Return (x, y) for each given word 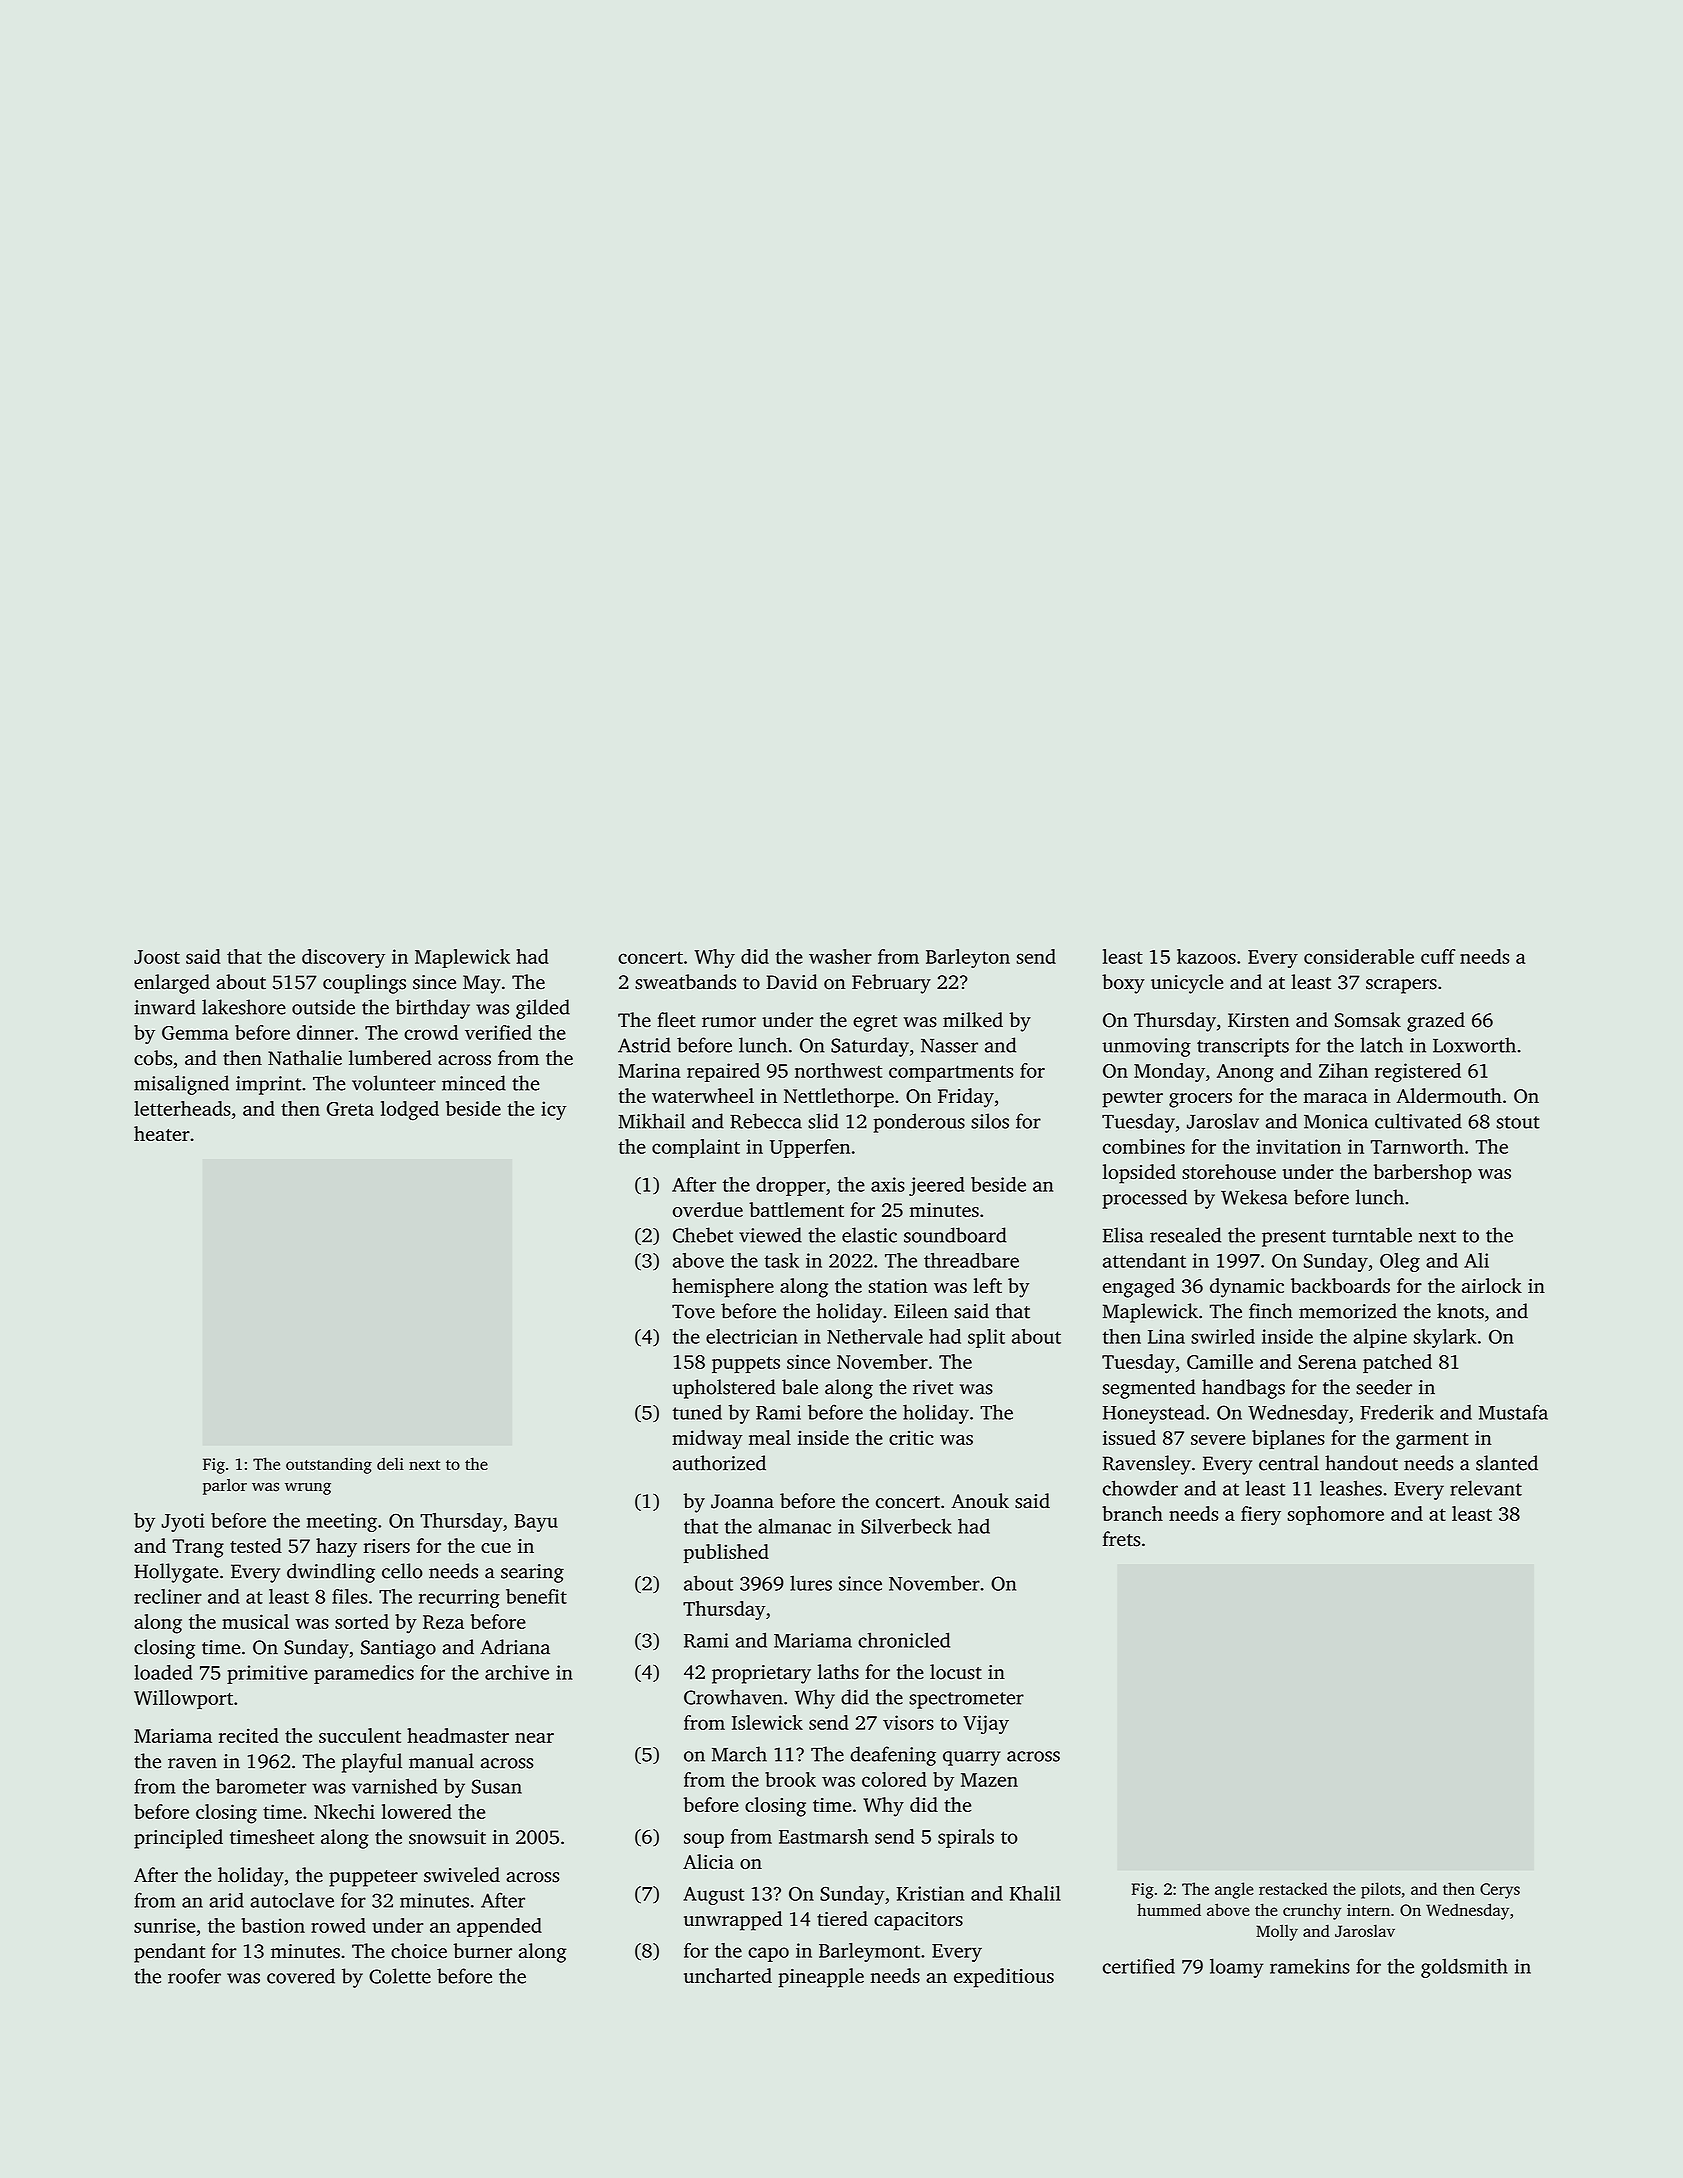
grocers (1200, 1100)
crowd (431, 1032)
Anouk (980, 1501)
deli (390, 1463)
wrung (308, 1488)
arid (226, 1900)
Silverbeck (906, 1526)
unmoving (1146, 1047)
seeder (1384, 1387)
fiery (1261, 1516)
